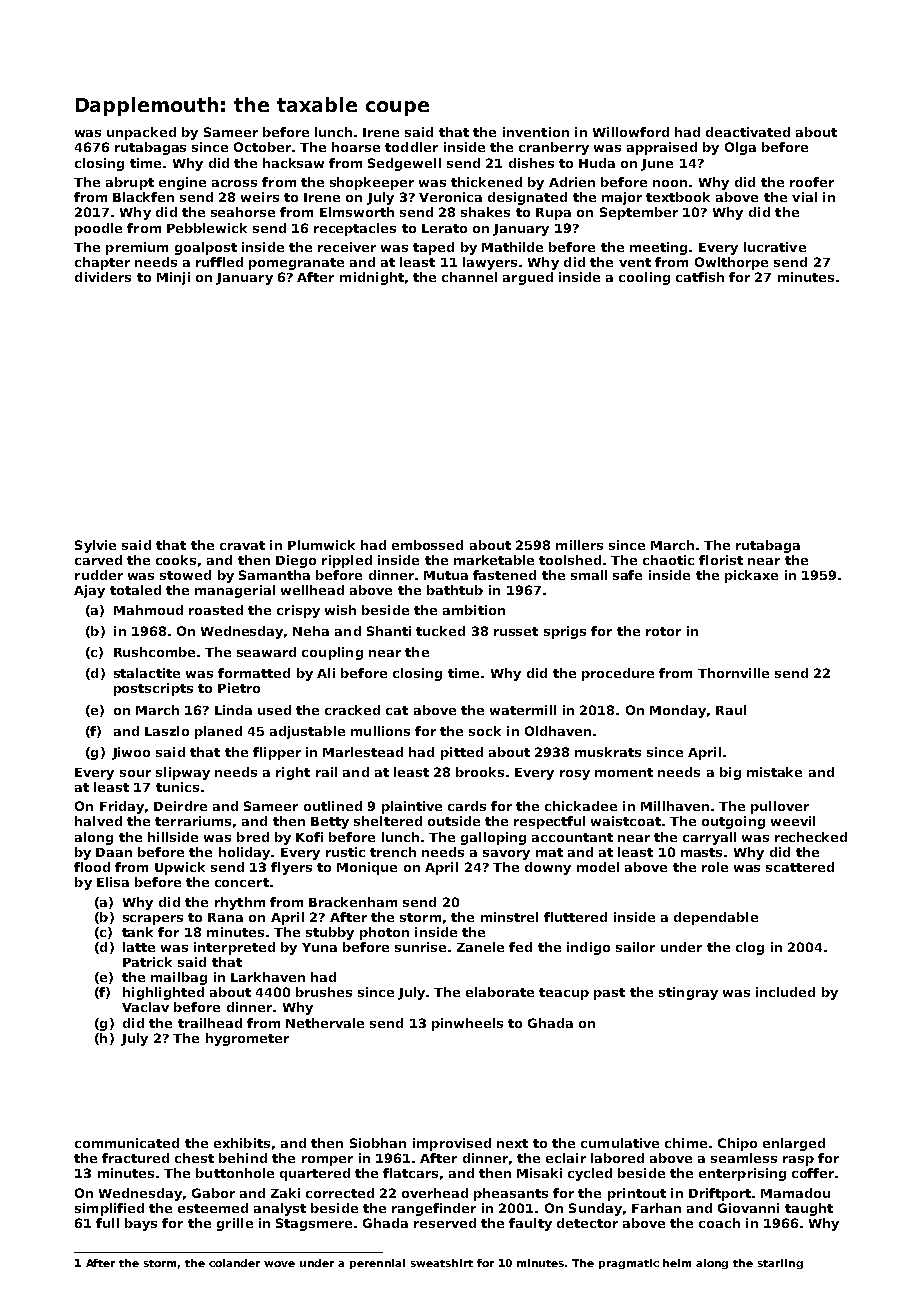 The height and width of the image is (1308, 924). I want to click on trench, so click(393, 852).
